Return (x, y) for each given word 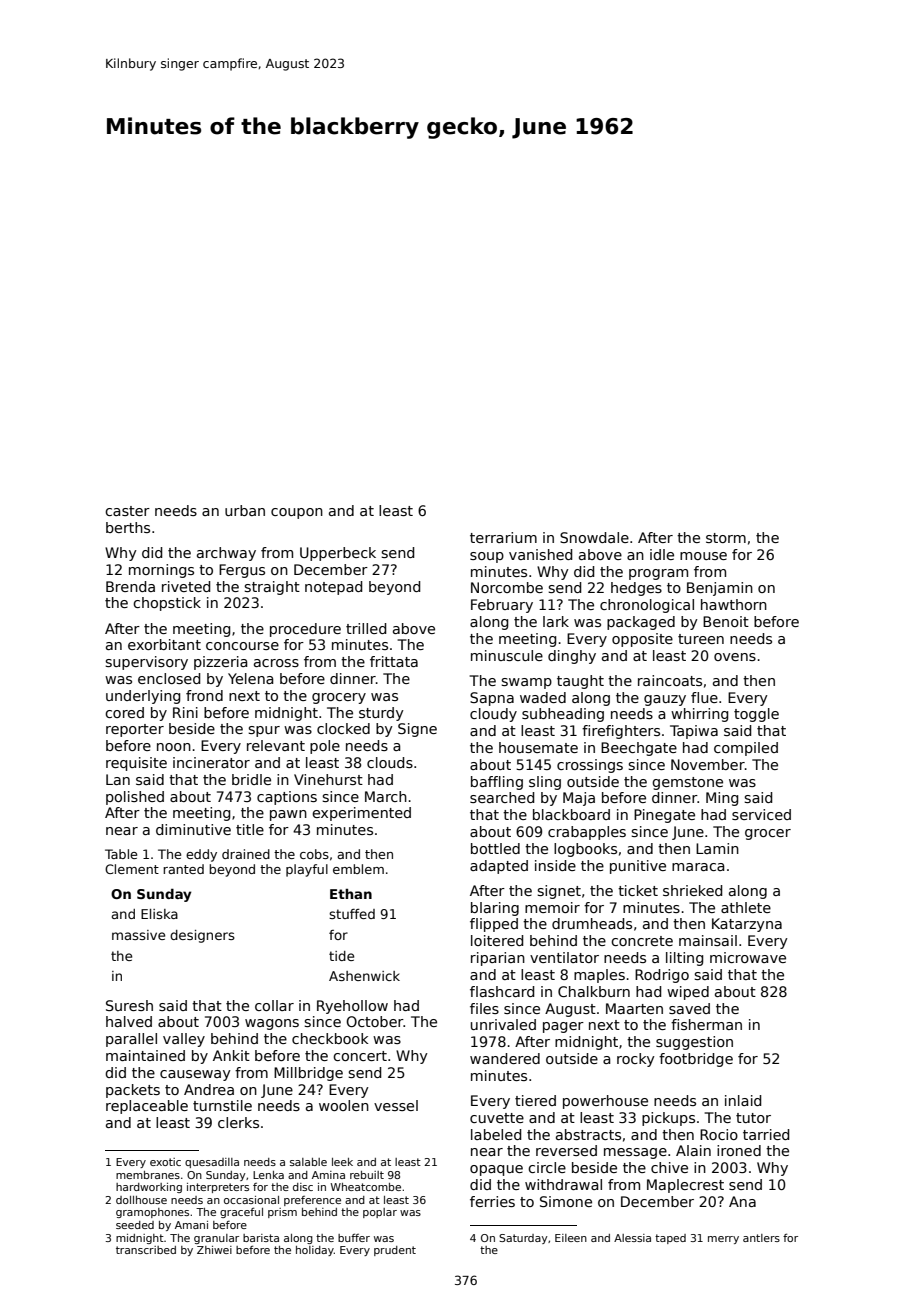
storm (726, 538)
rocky (636, 1060)
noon (174, 747)
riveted (186, 586)
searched (502, 797)
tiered (535, 1100)
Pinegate (664, 816)
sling (545, 783)
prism (282, 1213)
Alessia (632, 1238)
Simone (566, 1201)
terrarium (503, 537)
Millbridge (308, 1074)
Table (121, 854)
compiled (746, 749)
